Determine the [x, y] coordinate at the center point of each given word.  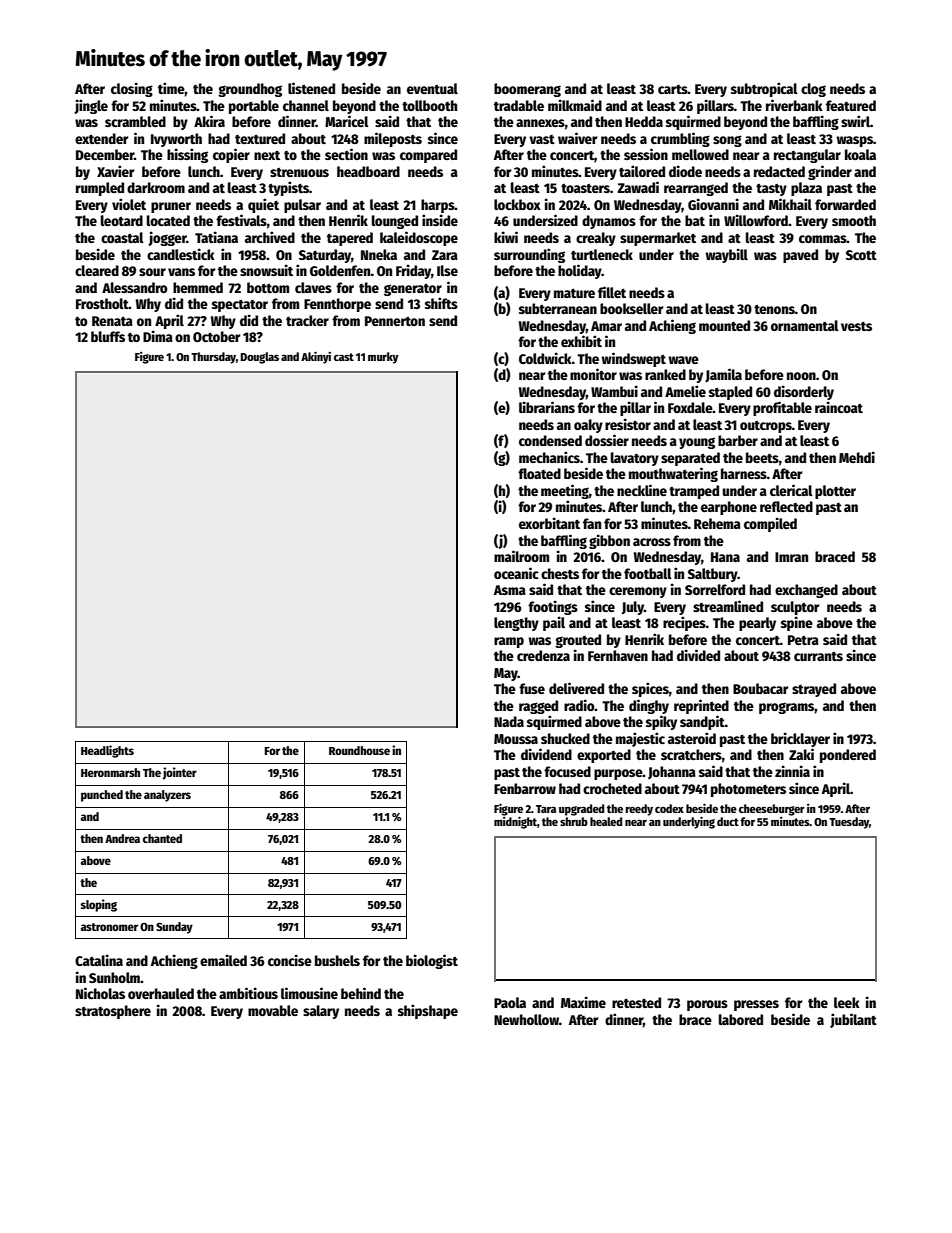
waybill [727, 255]
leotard [122, 220]
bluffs [108, 336]
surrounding [529, 255]
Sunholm [114, 977]
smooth [854, 220]
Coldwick [545, 358]
